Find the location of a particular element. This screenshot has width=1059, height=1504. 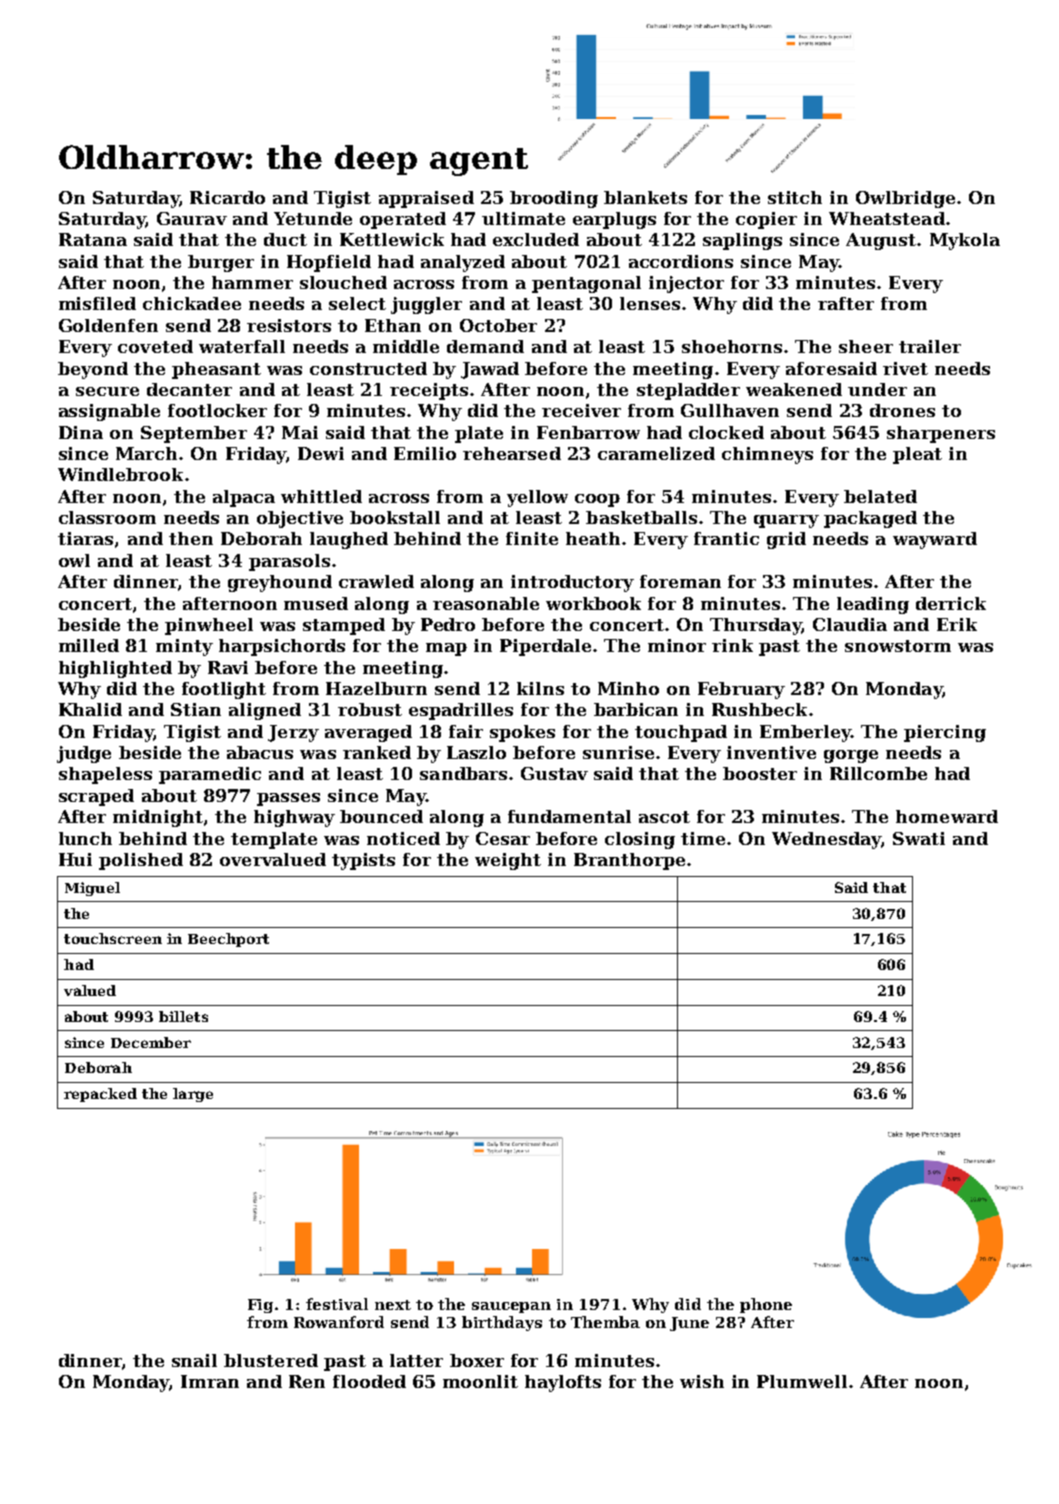

pleat is located at coordinates (917, 455).
